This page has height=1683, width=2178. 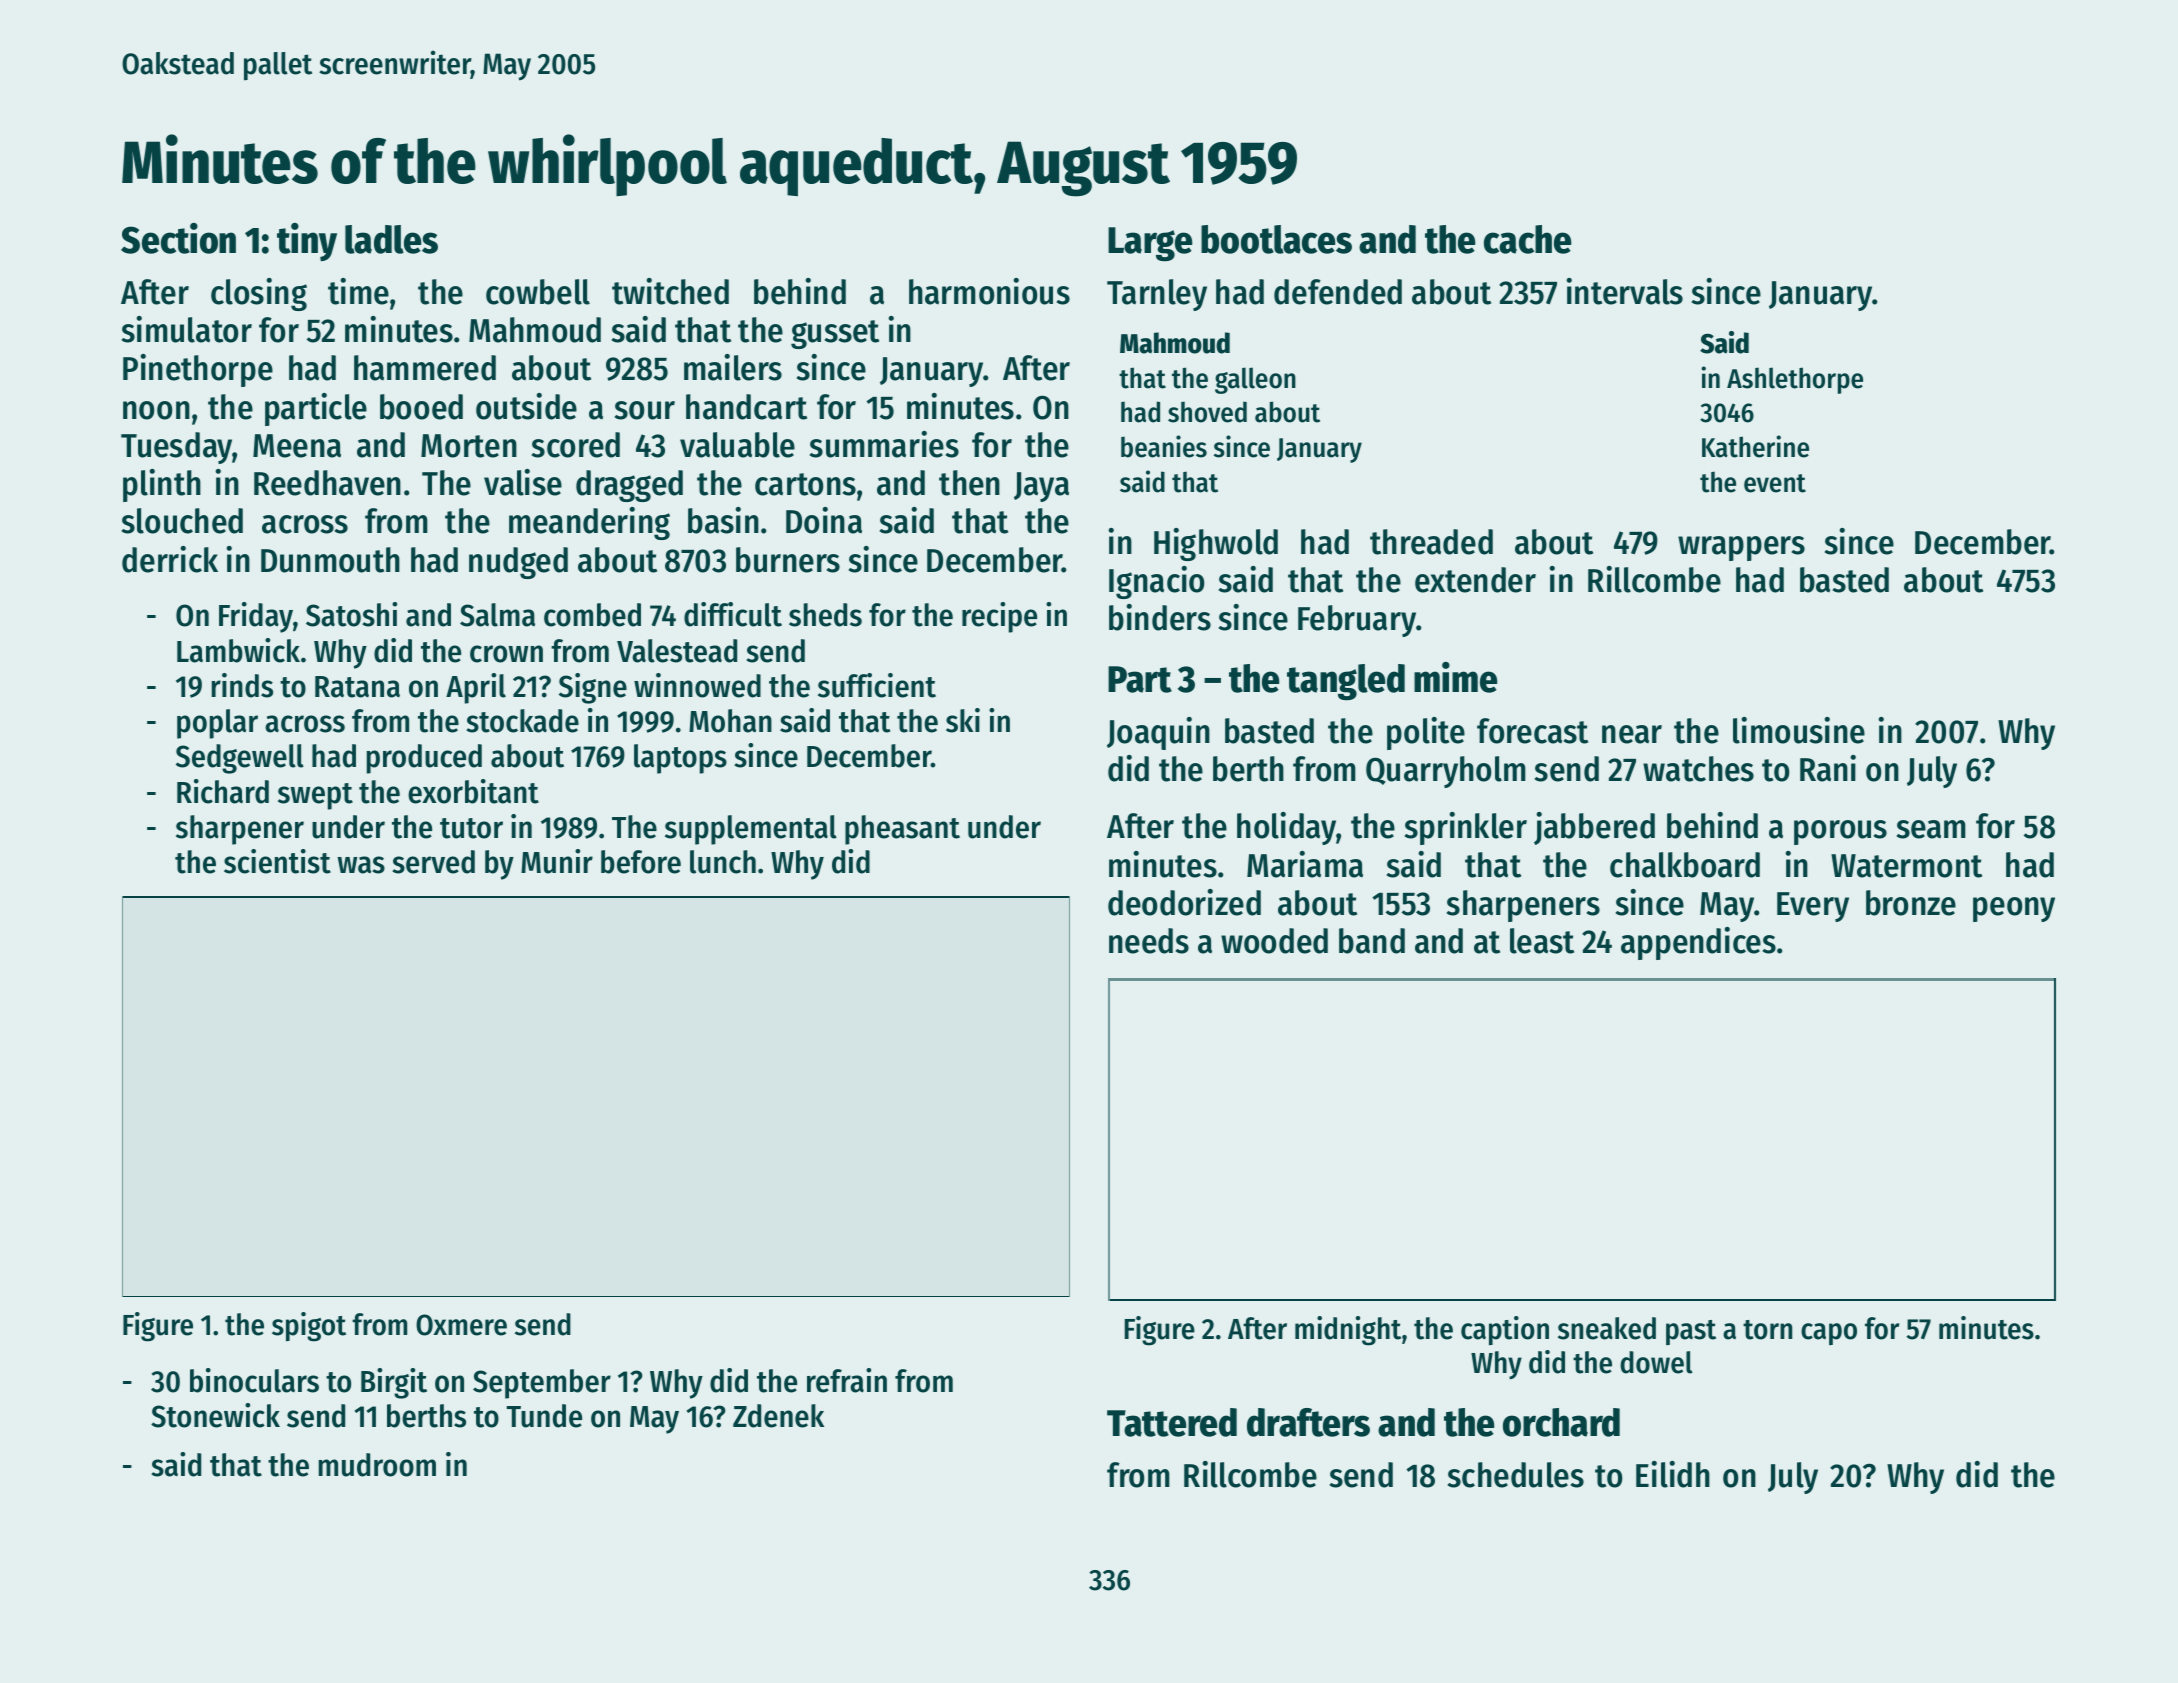 What do you see at coordinates (1698, 769) in the page?
I see `watches` at bounding box center [1698, 769].
